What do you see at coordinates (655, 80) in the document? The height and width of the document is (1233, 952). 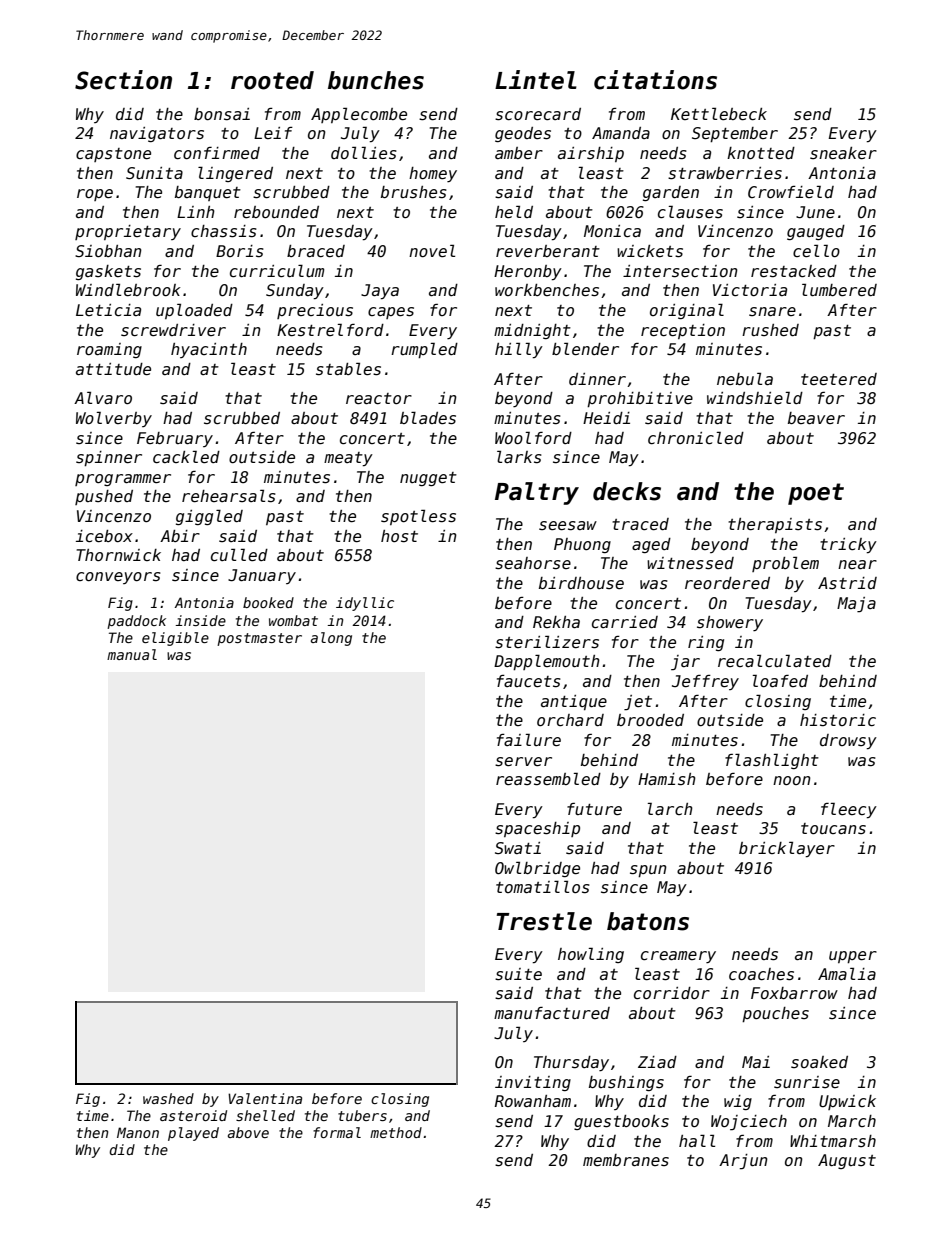 I see `citations` at bounding box center [655, 80].
